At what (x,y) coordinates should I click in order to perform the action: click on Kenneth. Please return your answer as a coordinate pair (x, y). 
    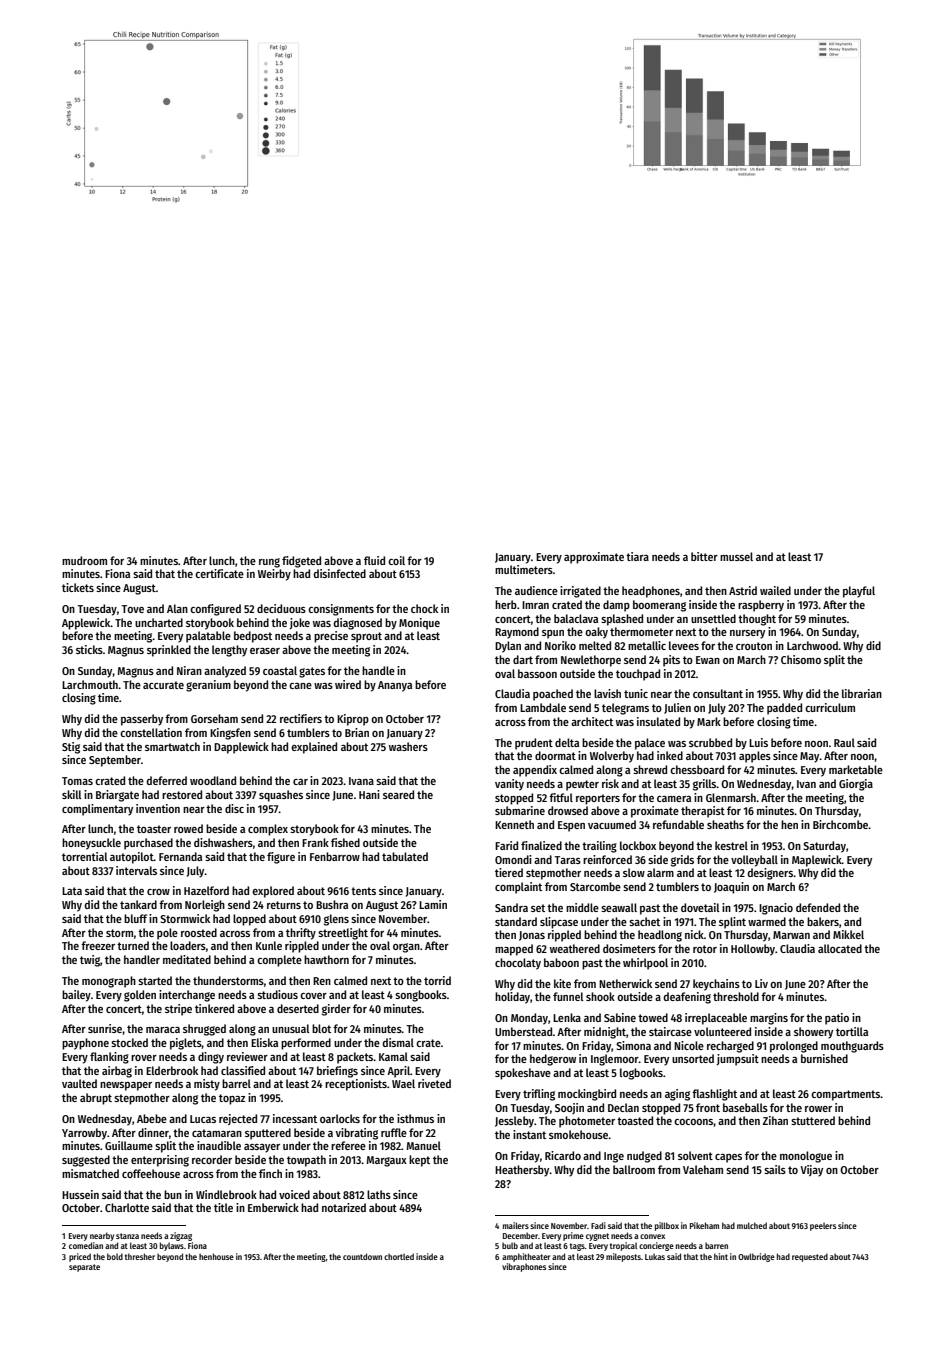
    Looking at the image, I should click on (514, 824).
